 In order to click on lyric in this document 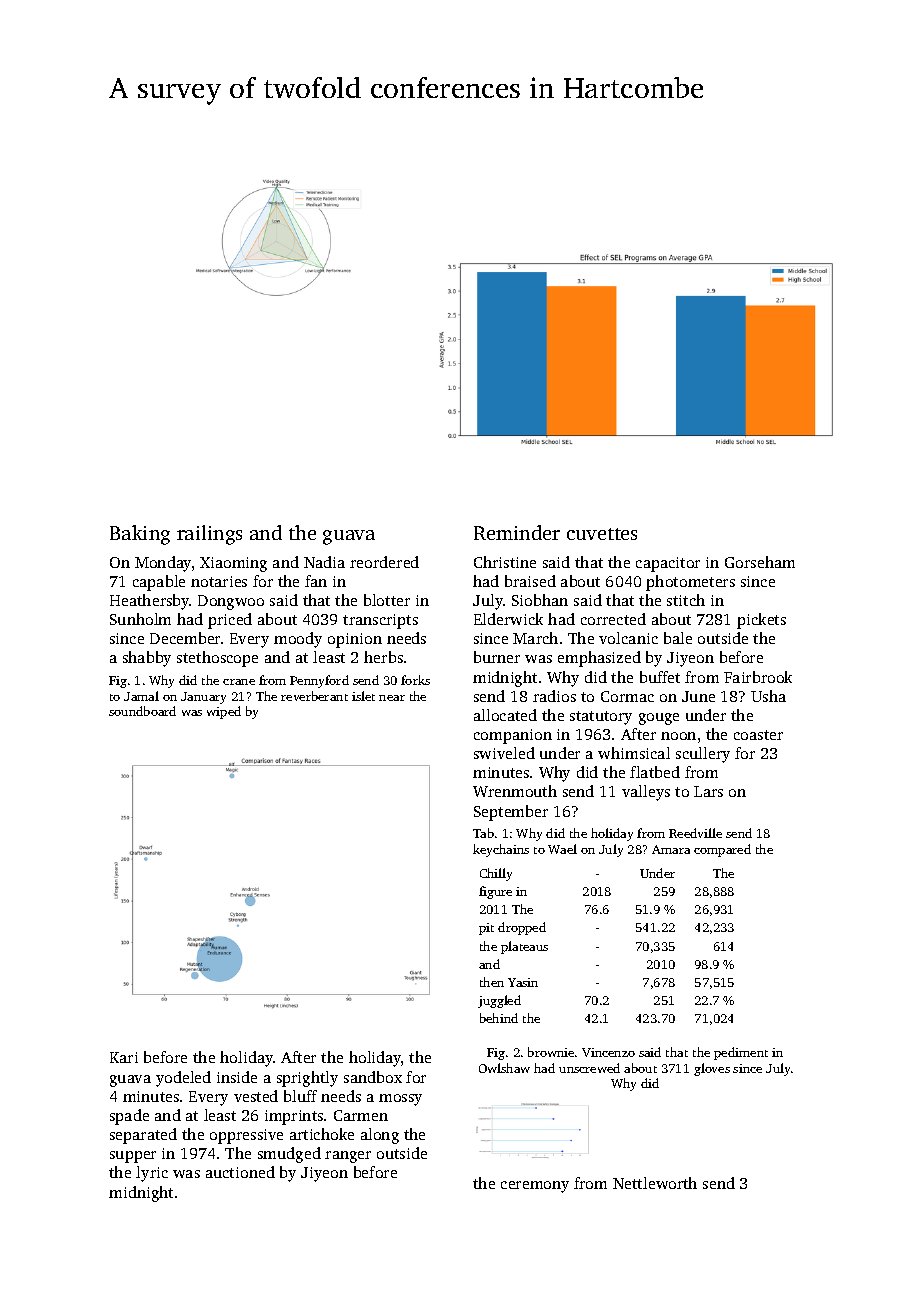, I will do `click(152, 1174)`.
